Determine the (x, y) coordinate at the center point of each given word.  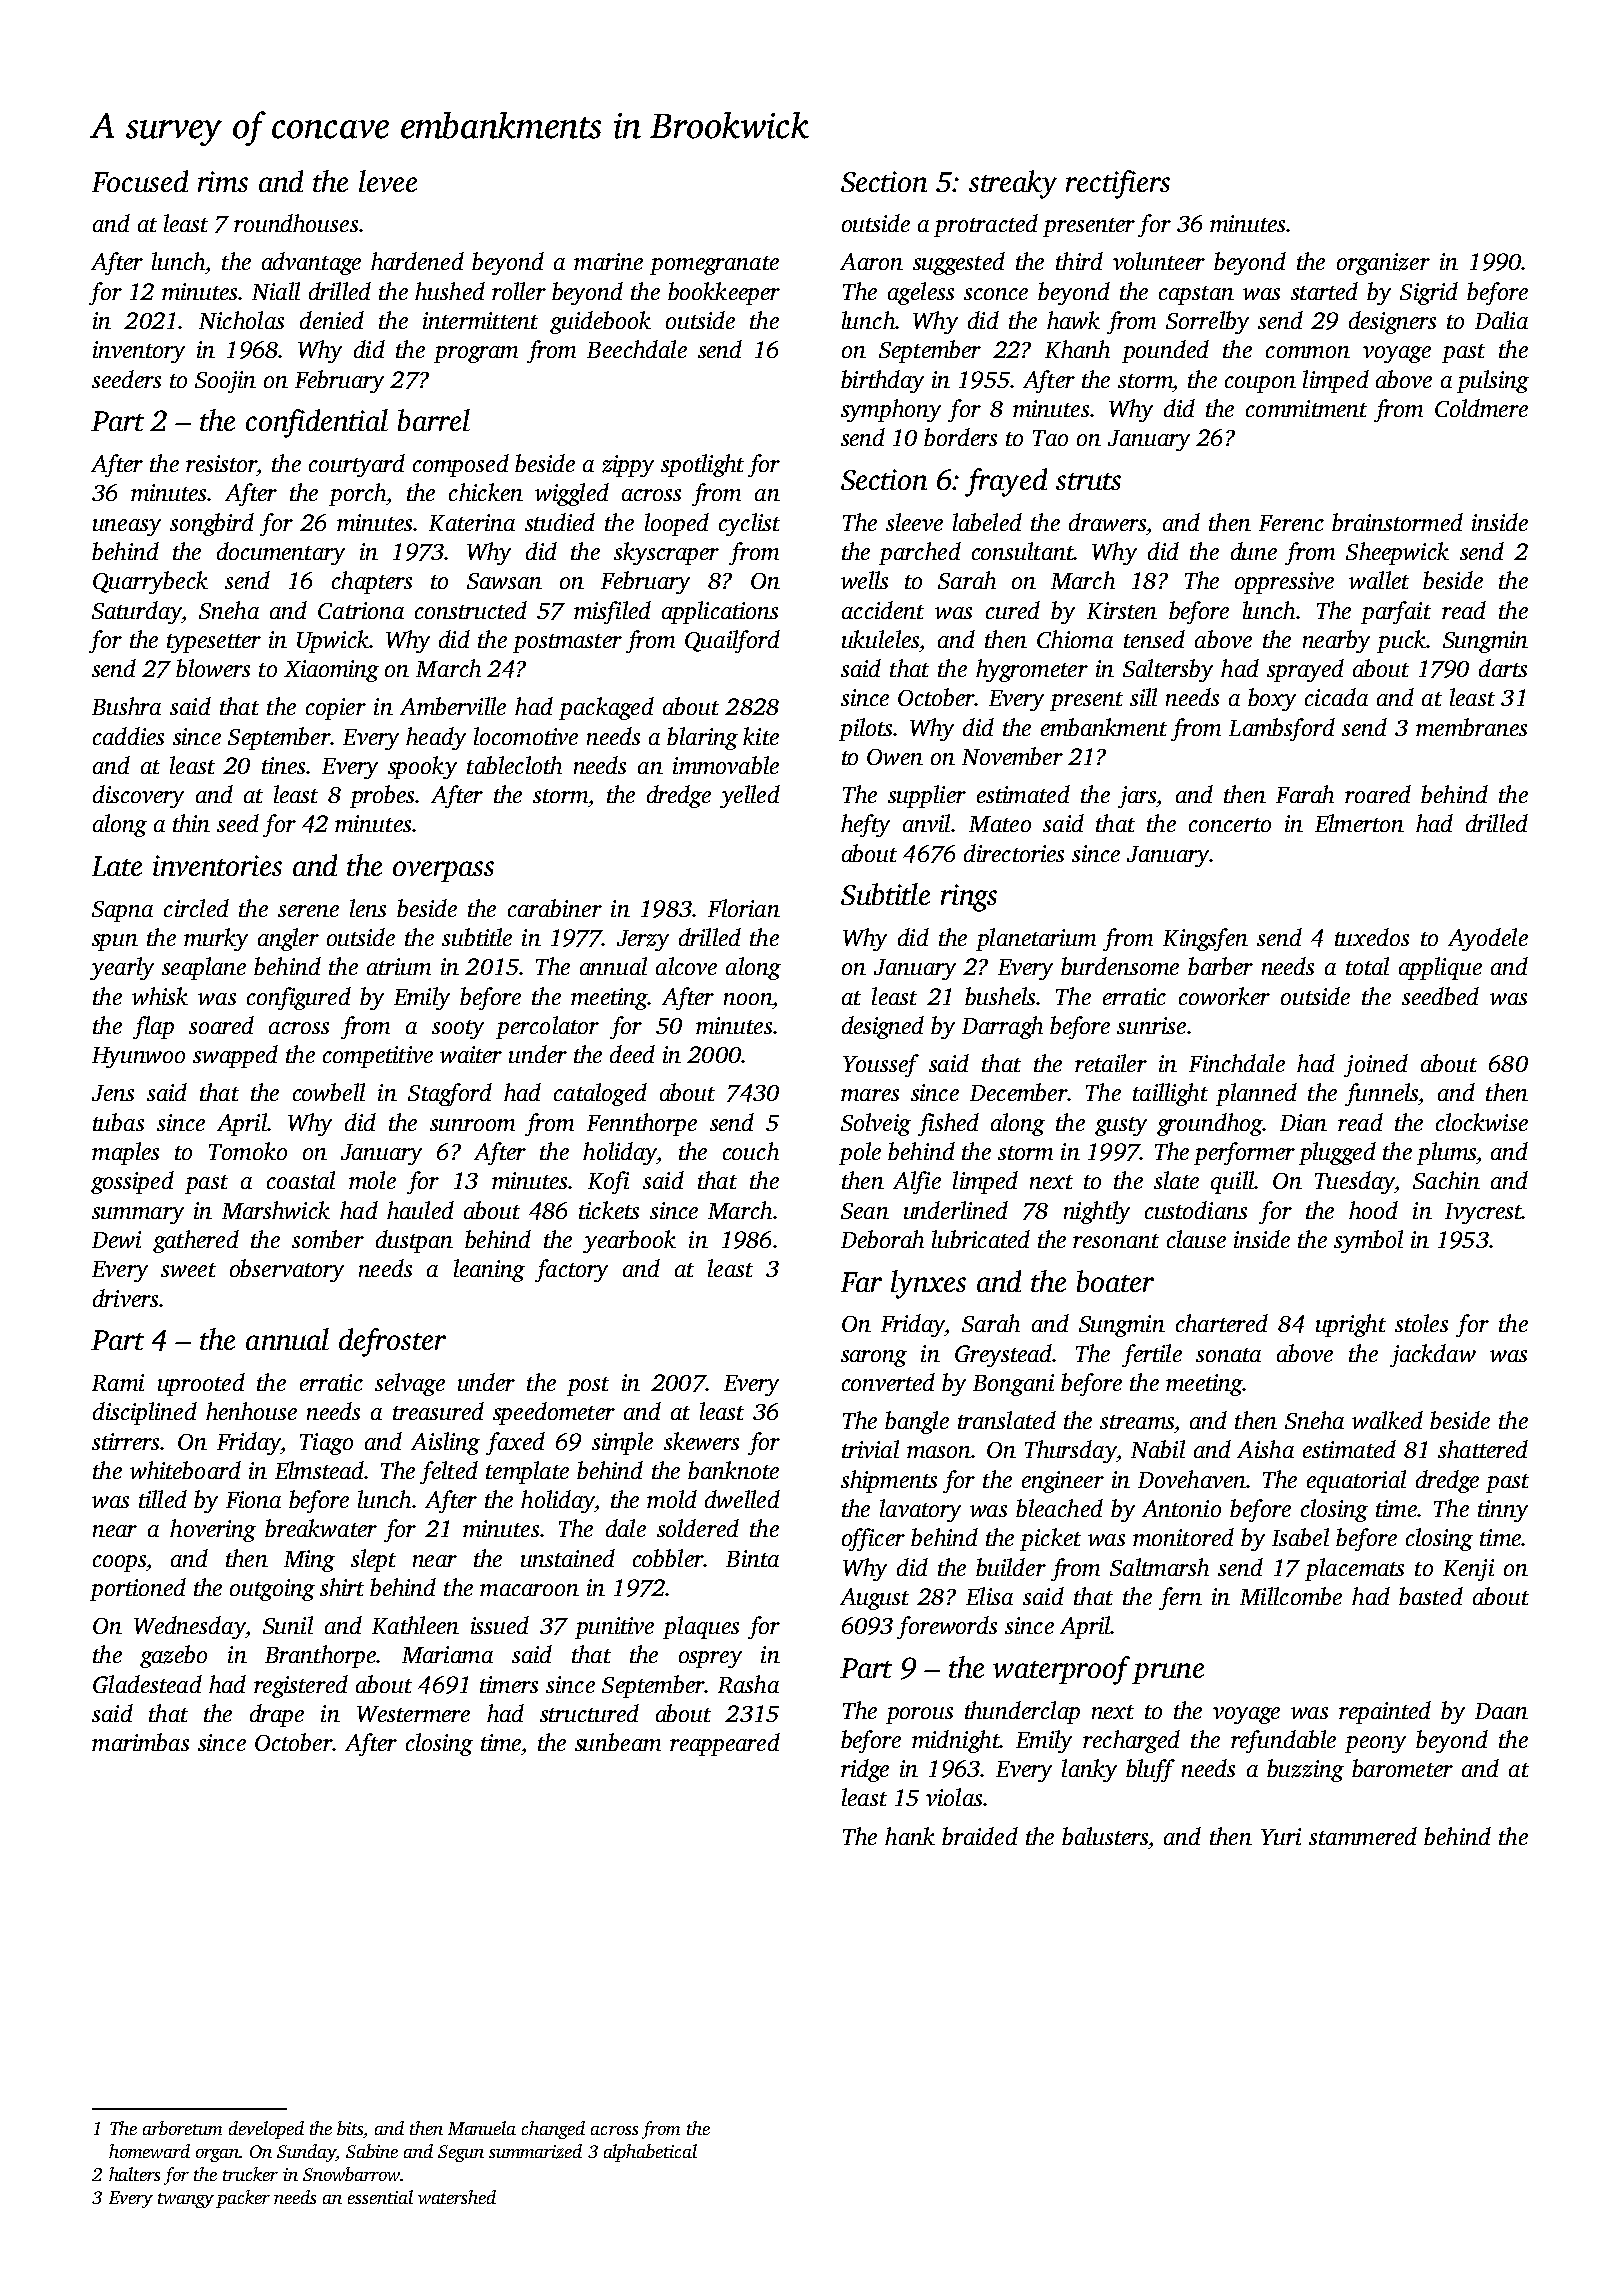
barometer (1402, 1768)
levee (388, 181)
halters (134, 2174)
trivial (870, 1449)
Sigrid (1429, 293)
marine (608, 261)
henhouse (251, 1411)
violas (954, 1797)
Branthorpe (320, 1656)
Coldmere (1481, 408)
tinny (1503, 1511)
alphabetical (650, 2153)
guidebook (600, 322)
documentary (281, 553)
